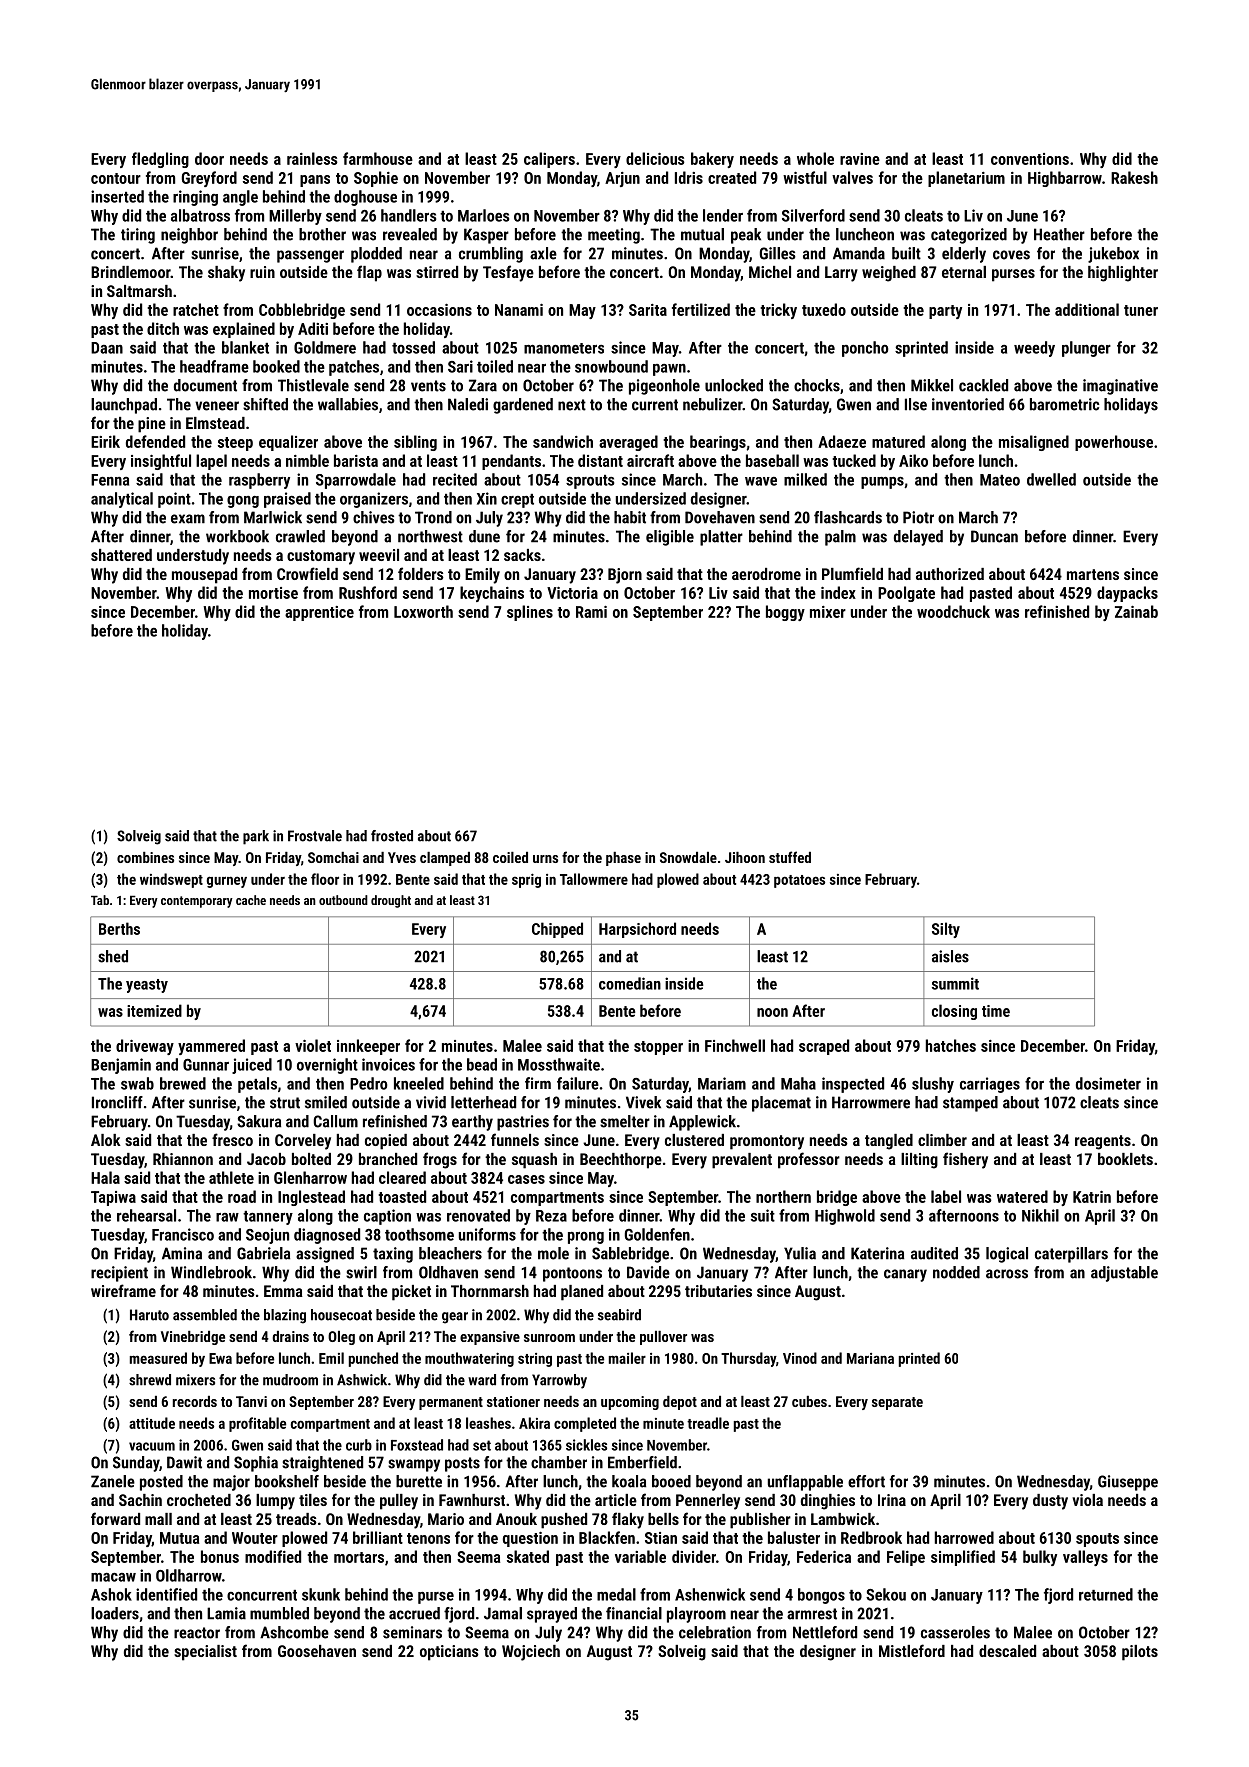 This screenshot has width=1249, height=1767. What do you see at coordinates (160, 160) in the screenshot?
I see `fledgling` at bounding box center [160, 160].
